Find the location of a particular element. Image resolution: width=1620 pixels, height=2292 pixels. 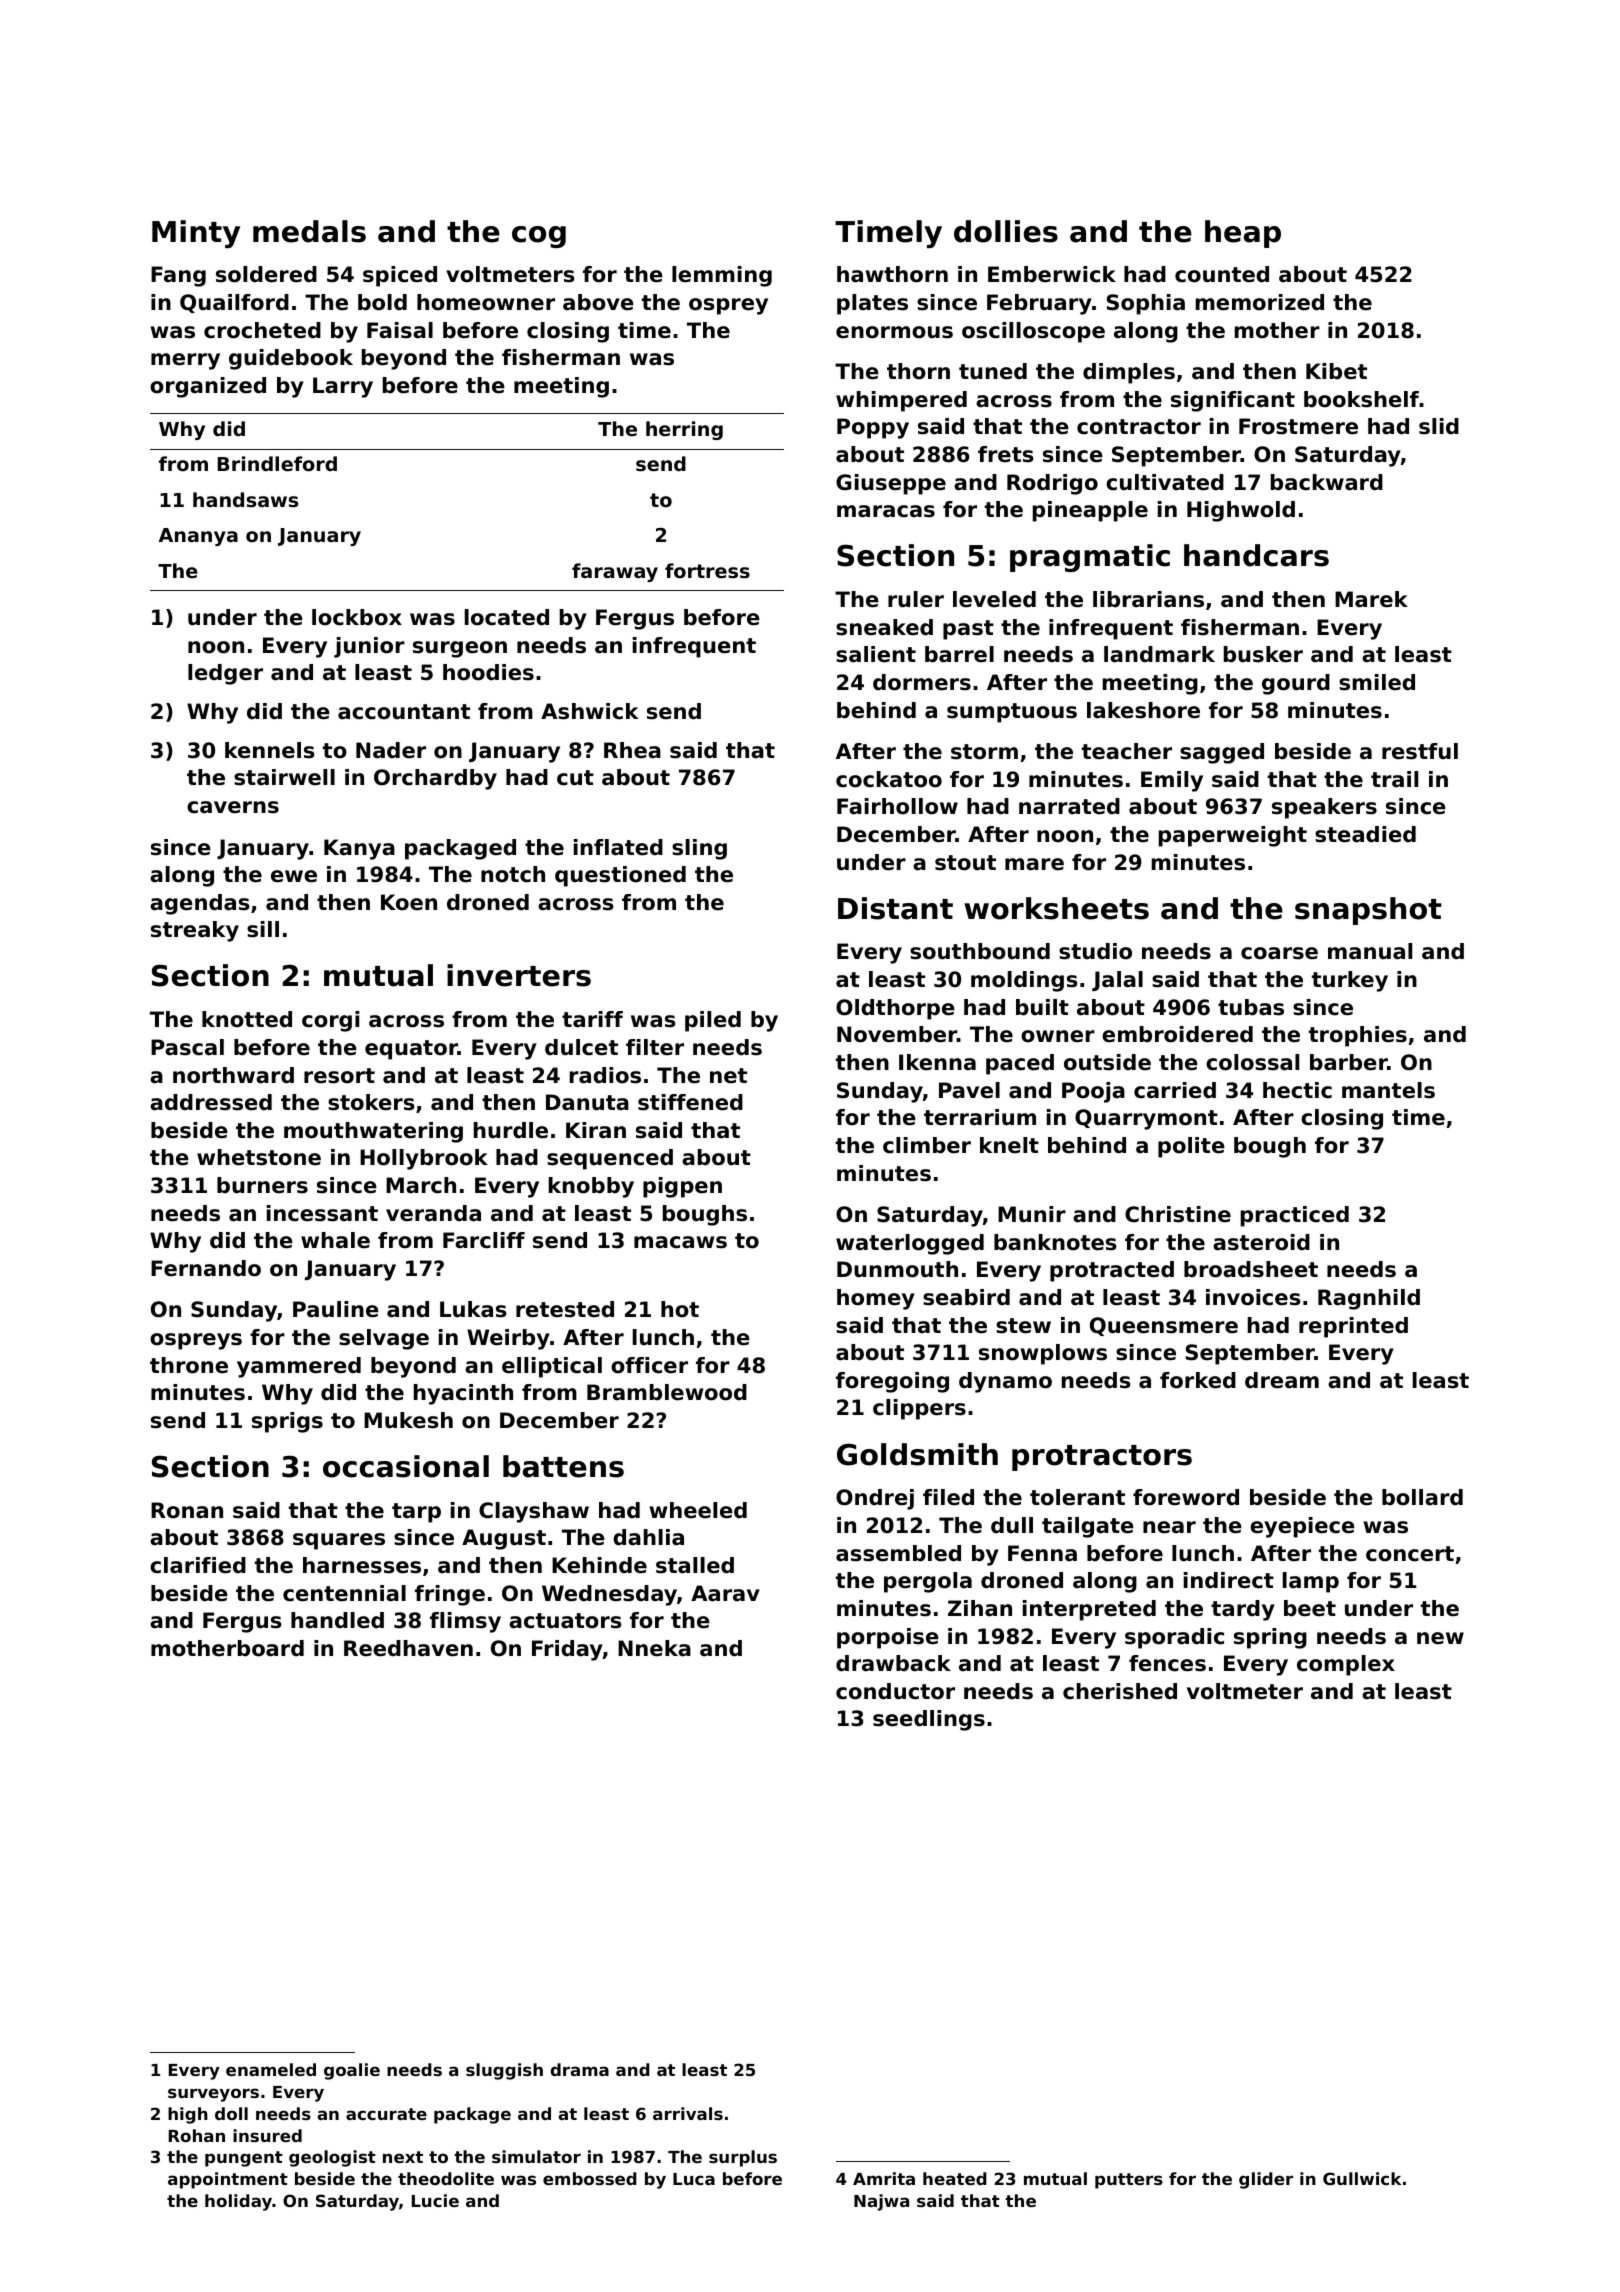

herring is located at coordinates (684, 430).
